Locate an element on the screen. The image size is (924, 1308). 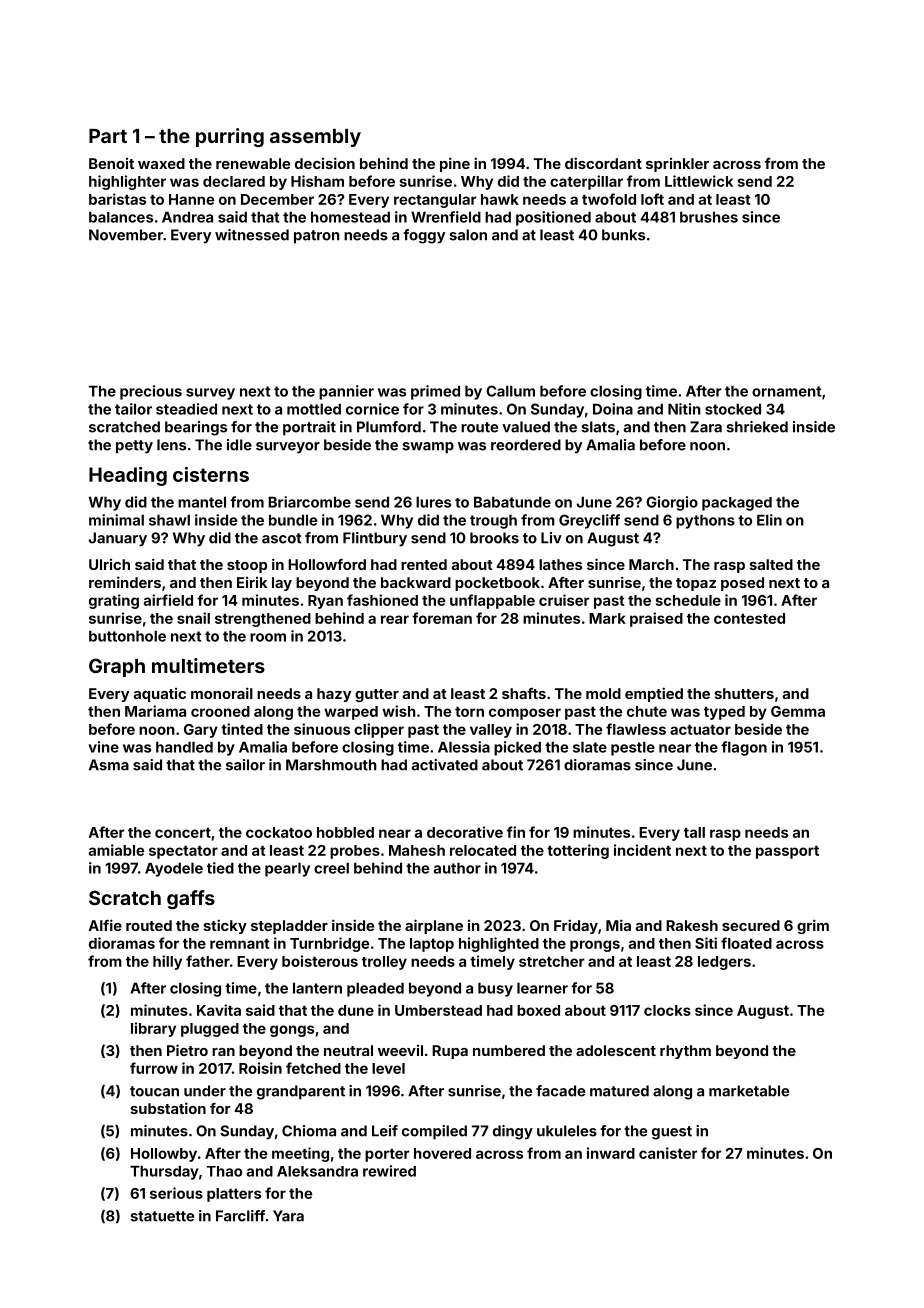
fin is located at coordinates (516, 832).
